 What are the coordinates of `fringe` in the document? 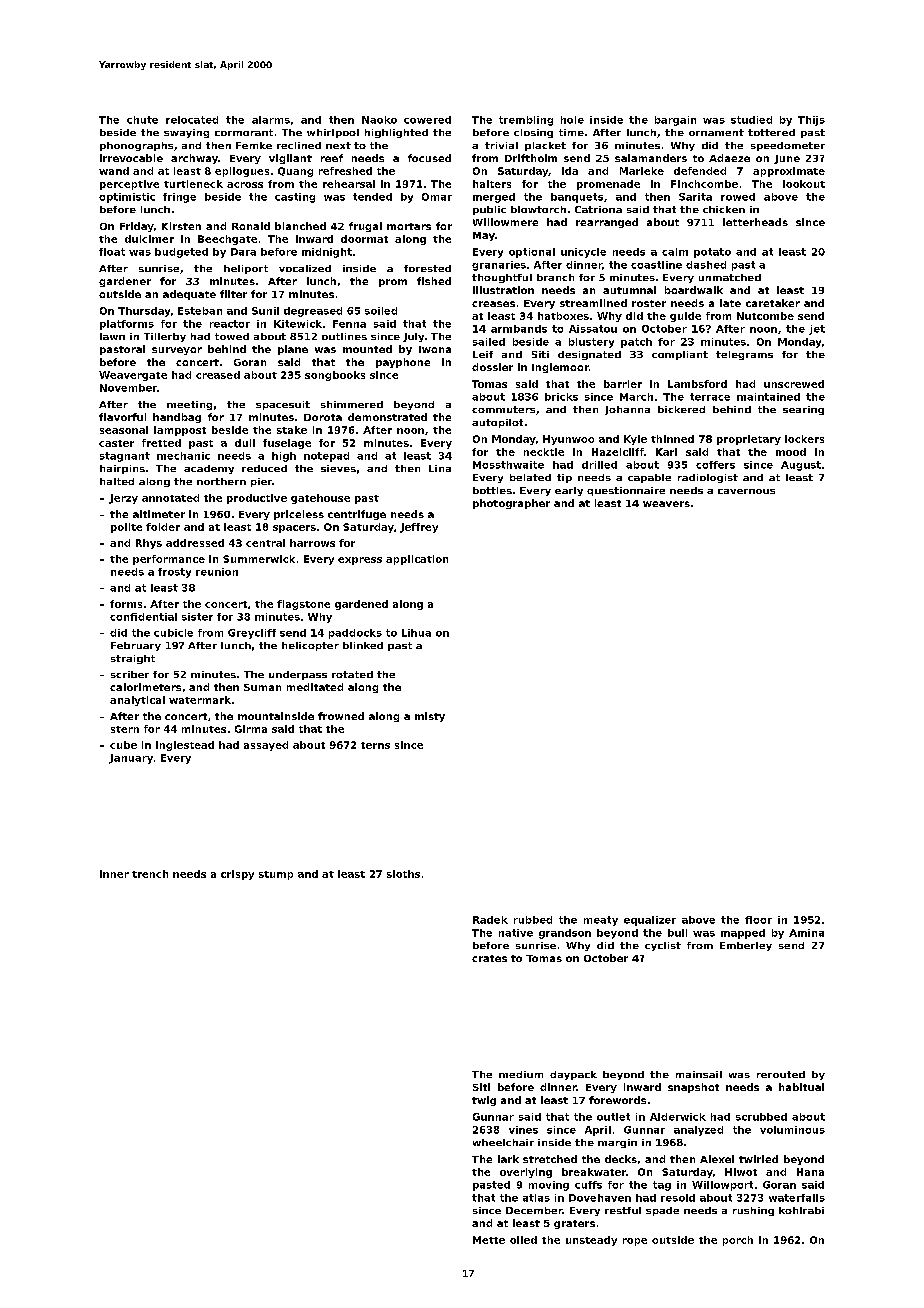 It's located at (179, 198).
